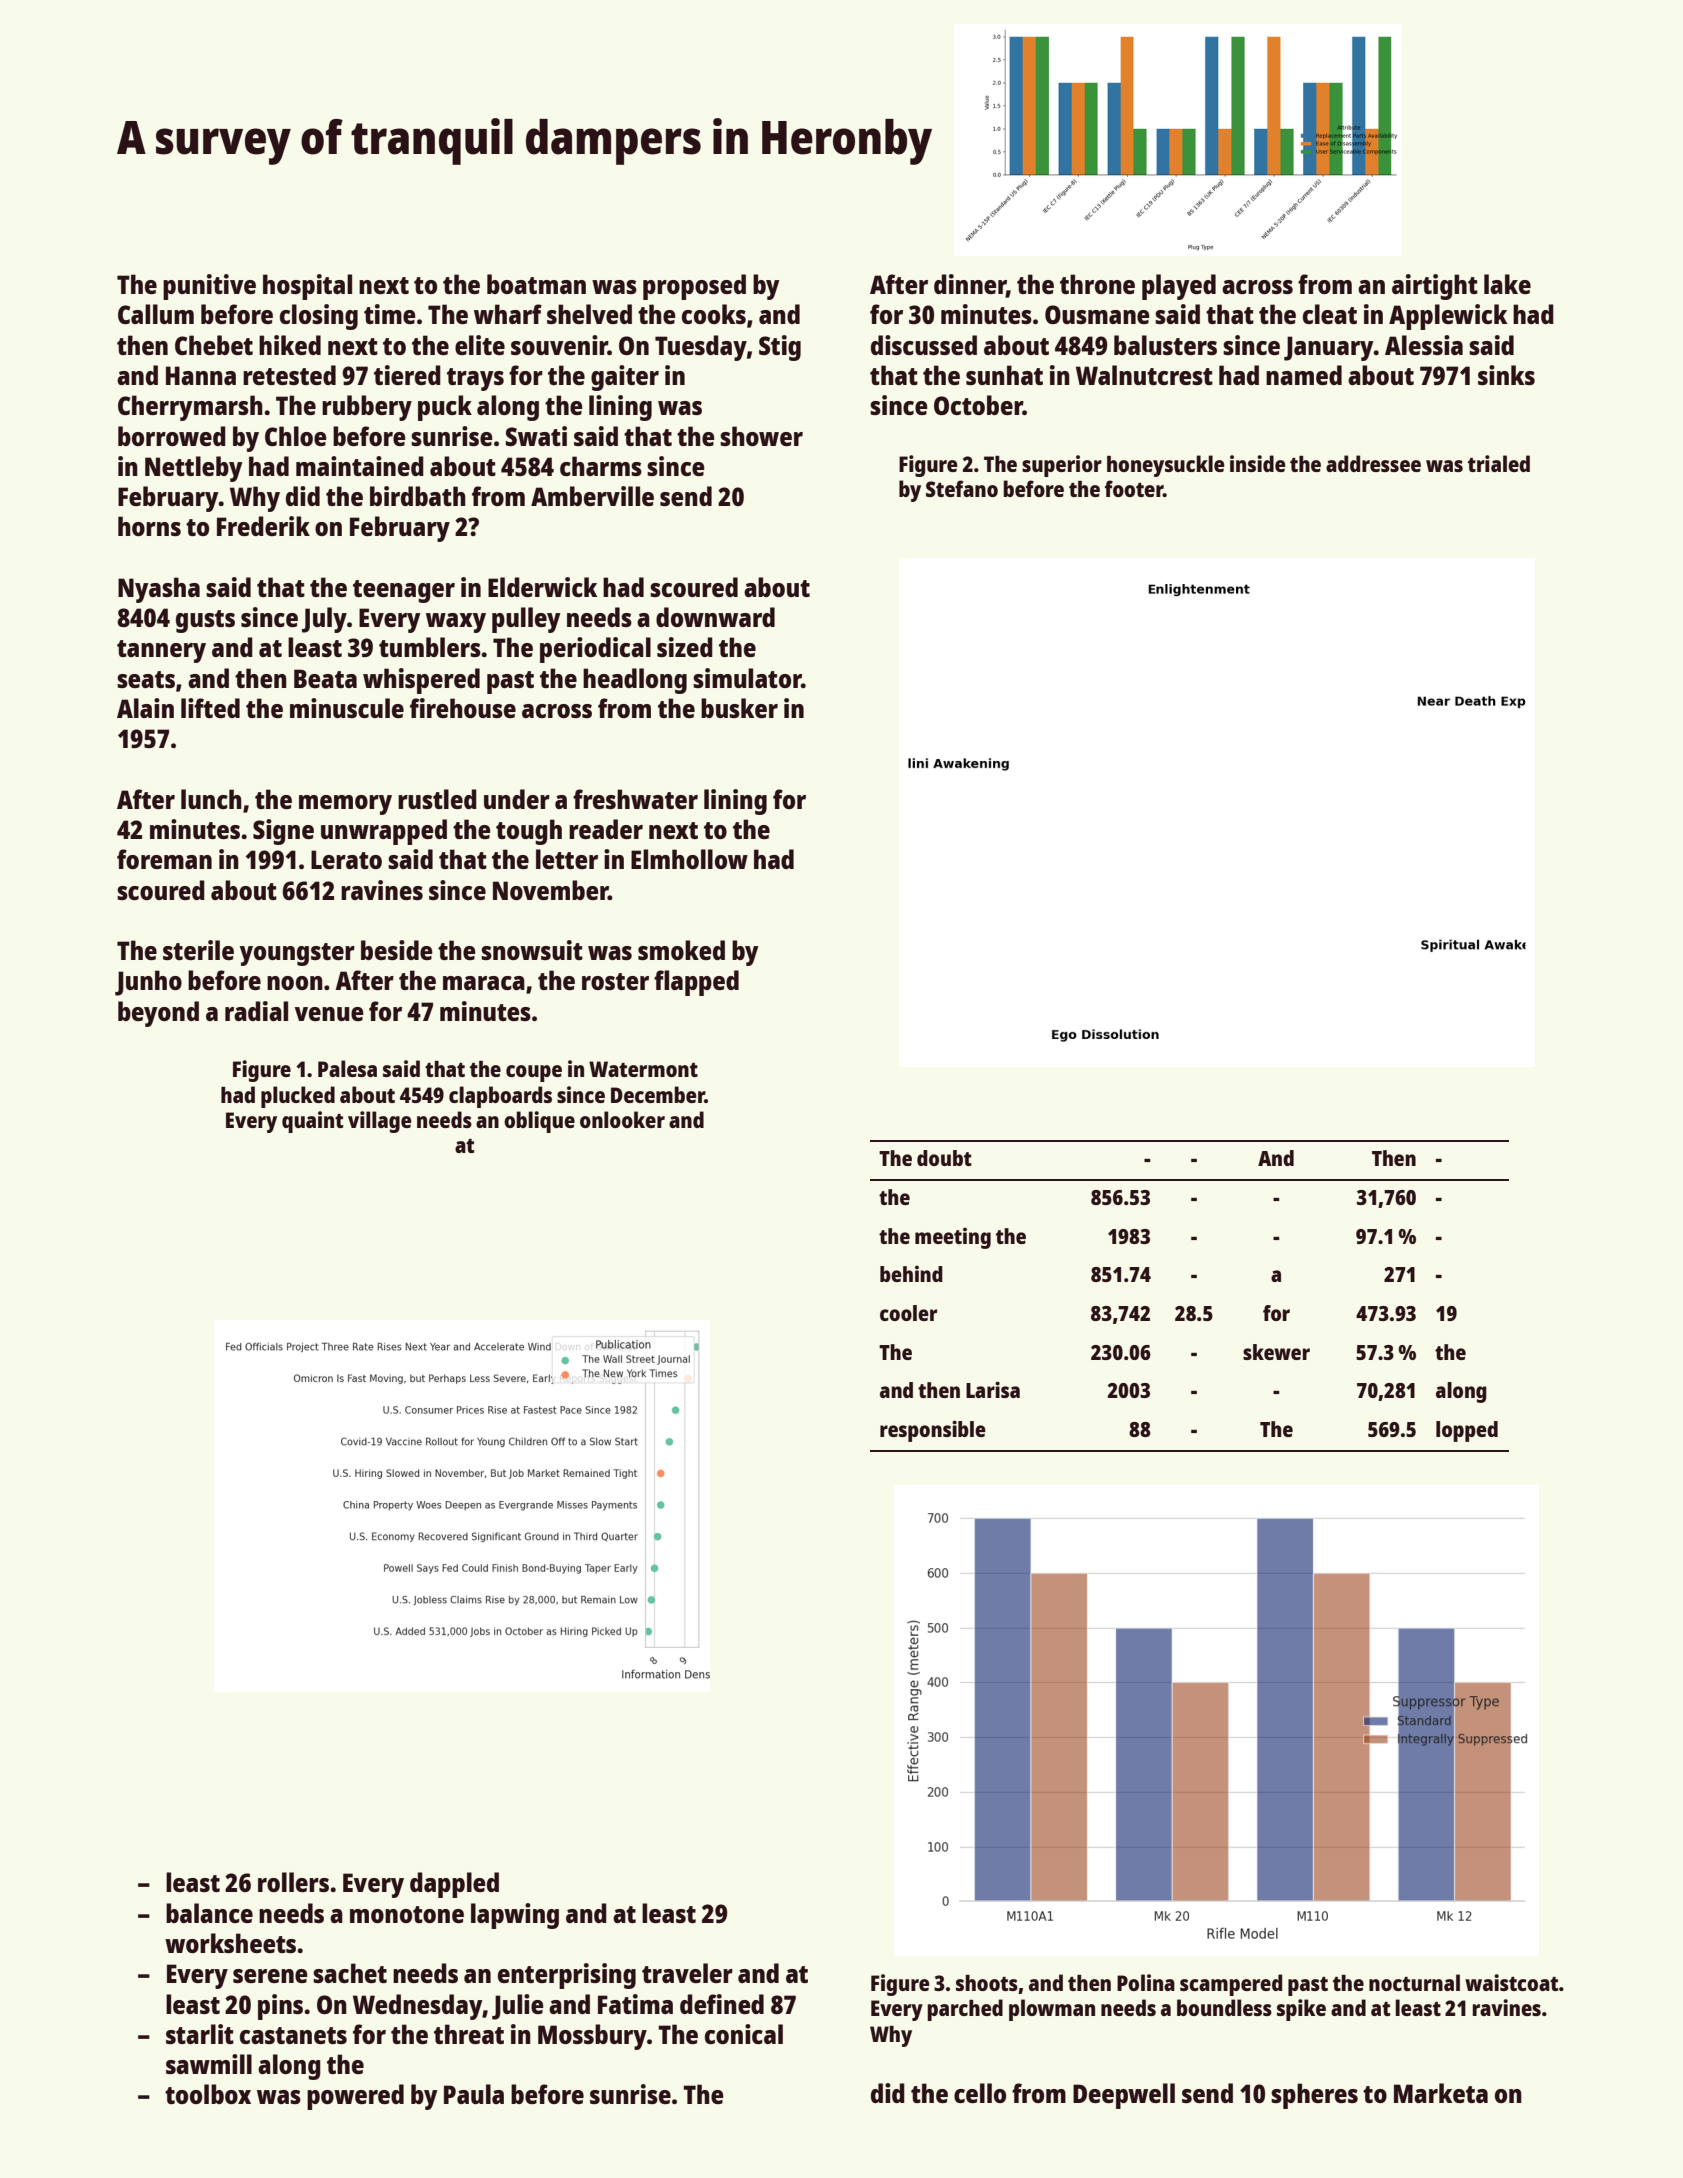 The height and width of the screenshot is (2178, 1683). Describe the element at coordinates (211, 799) in the screenshot. I see `lunch` at that location.
